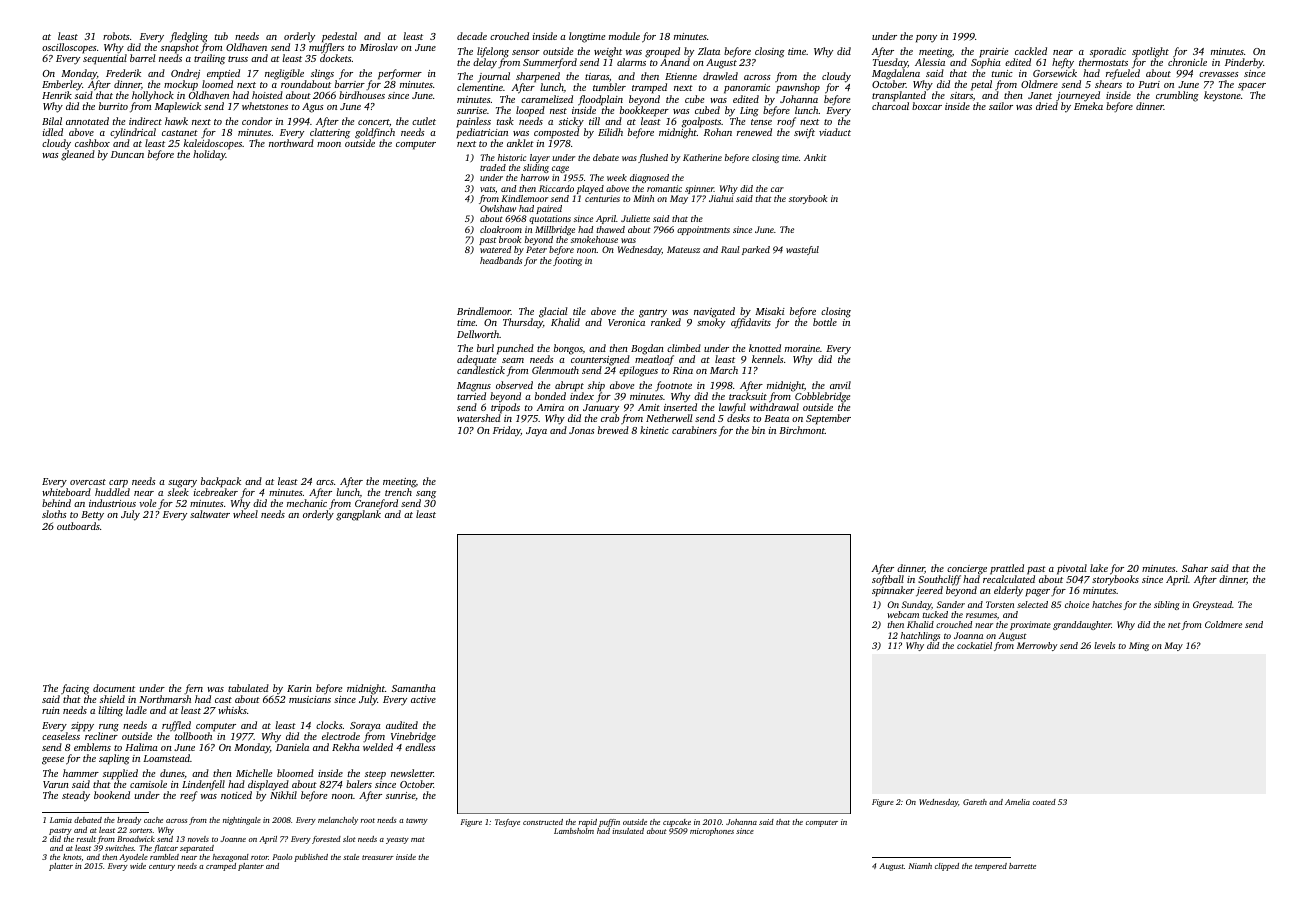  What do you see at coordinates (56, 784) in the screenshot?
I see `Varun` at bounding box center [56, 784].
